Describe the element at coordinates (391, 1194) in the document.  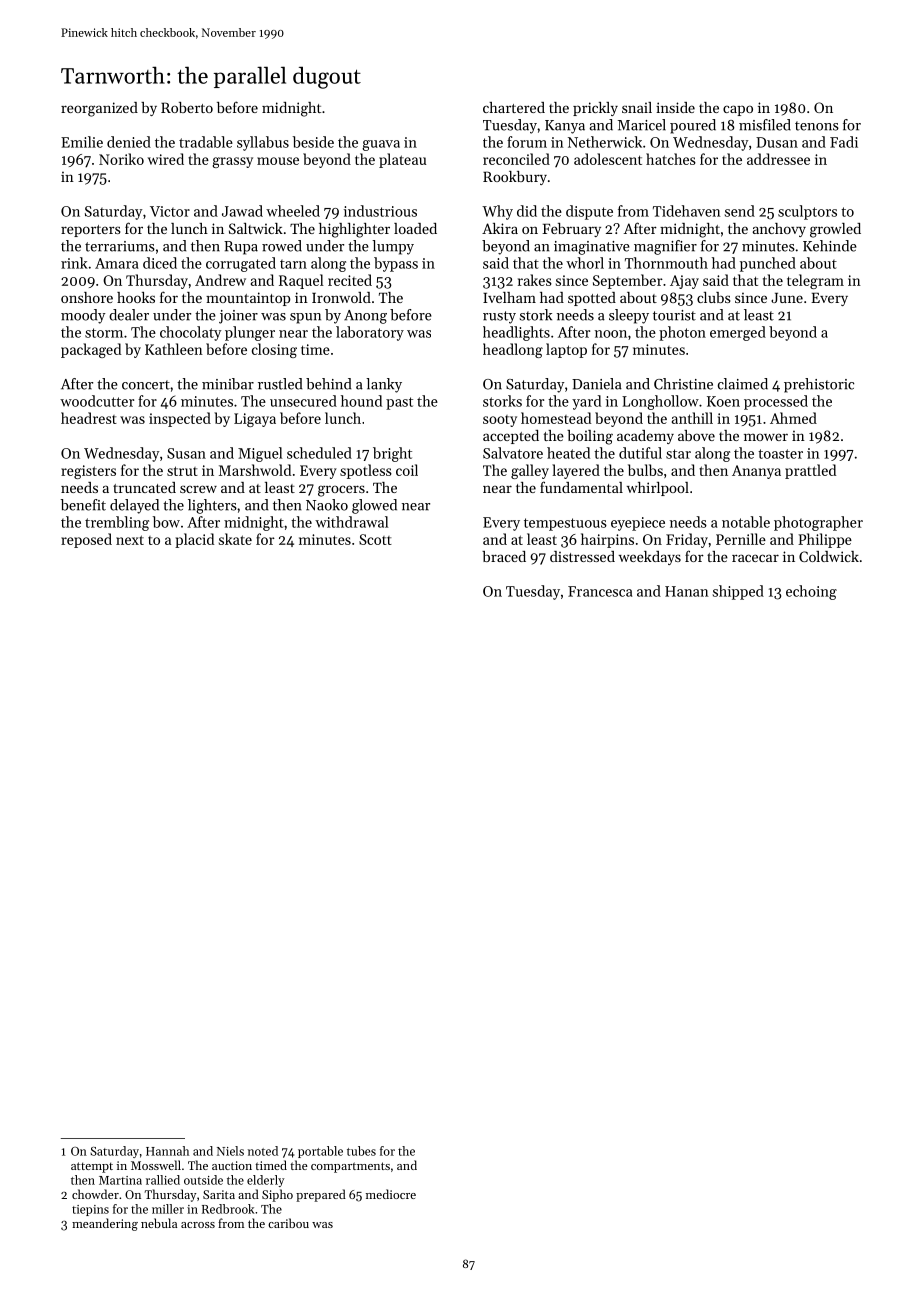
I see `mediocre` at that location.
